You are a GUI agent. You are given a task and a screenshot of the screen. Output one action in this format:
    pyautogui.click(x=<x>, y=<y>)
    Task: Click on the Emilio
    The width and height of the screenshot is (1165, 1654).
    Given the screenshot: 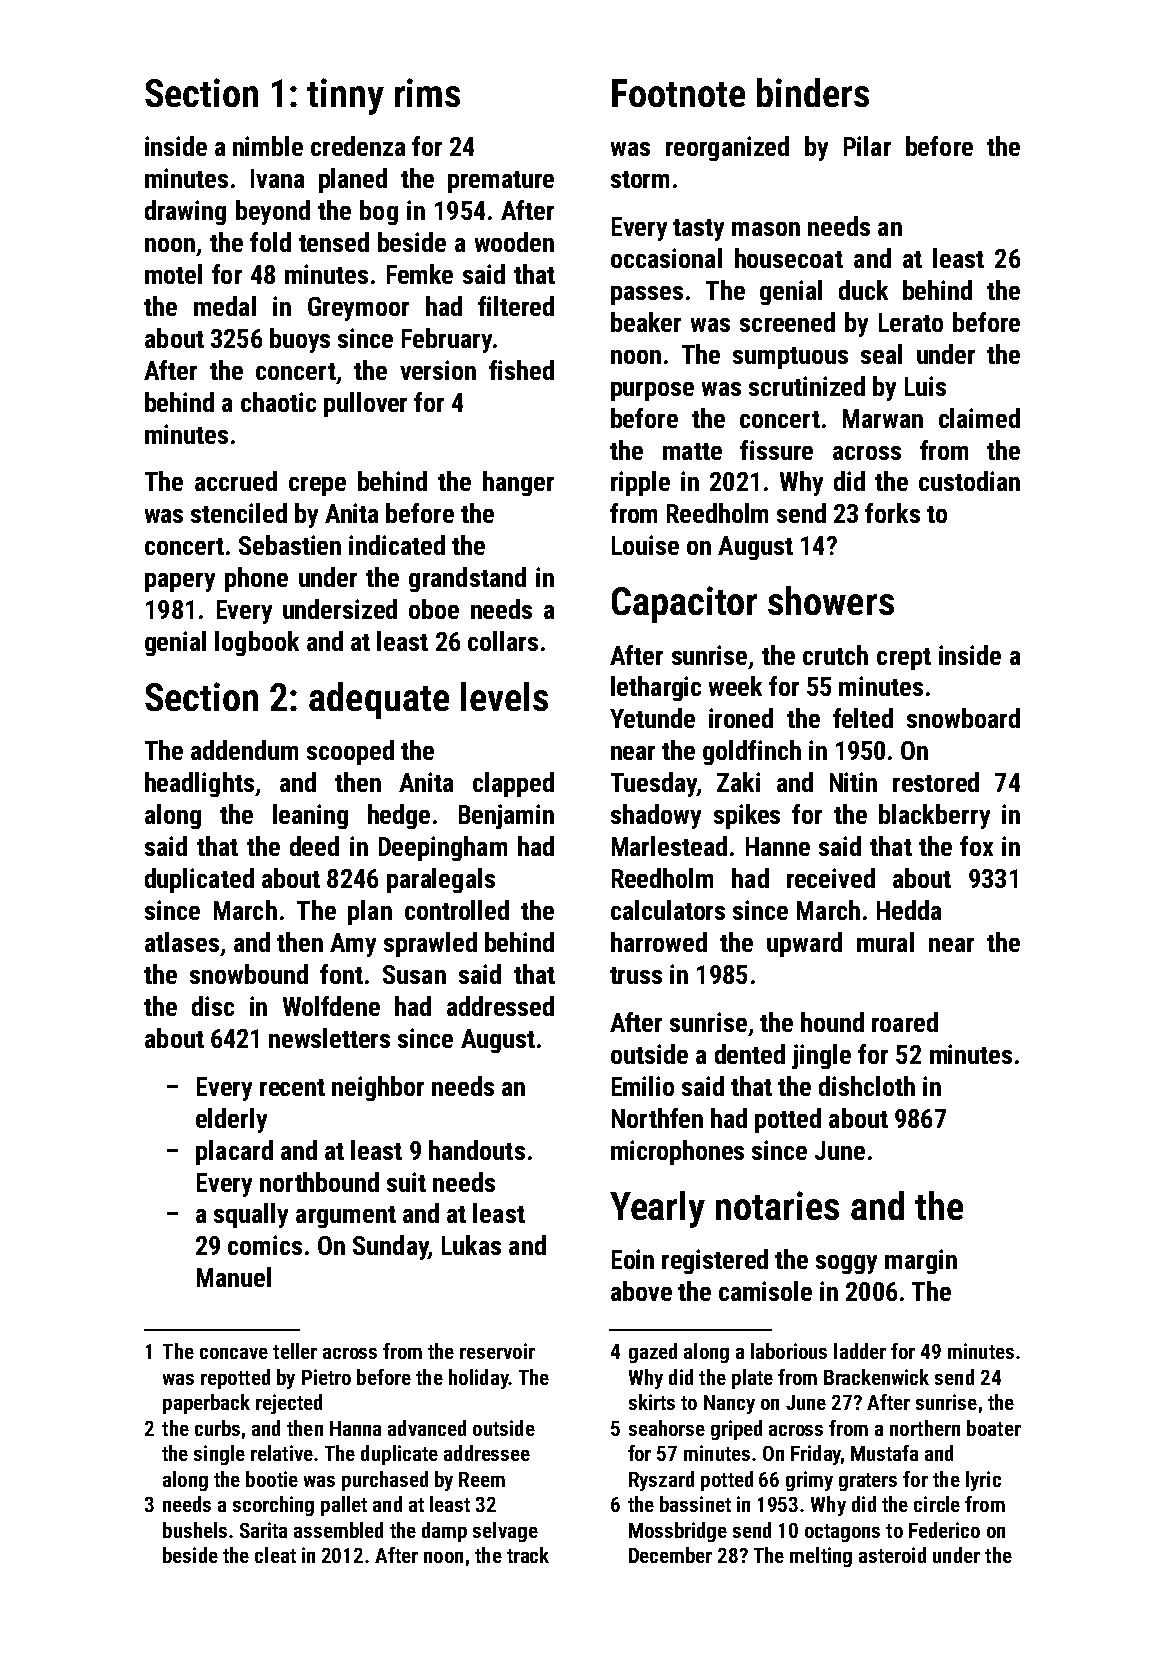 What is the action you would take?
    pyautogui.click(x=643, y=1086)
